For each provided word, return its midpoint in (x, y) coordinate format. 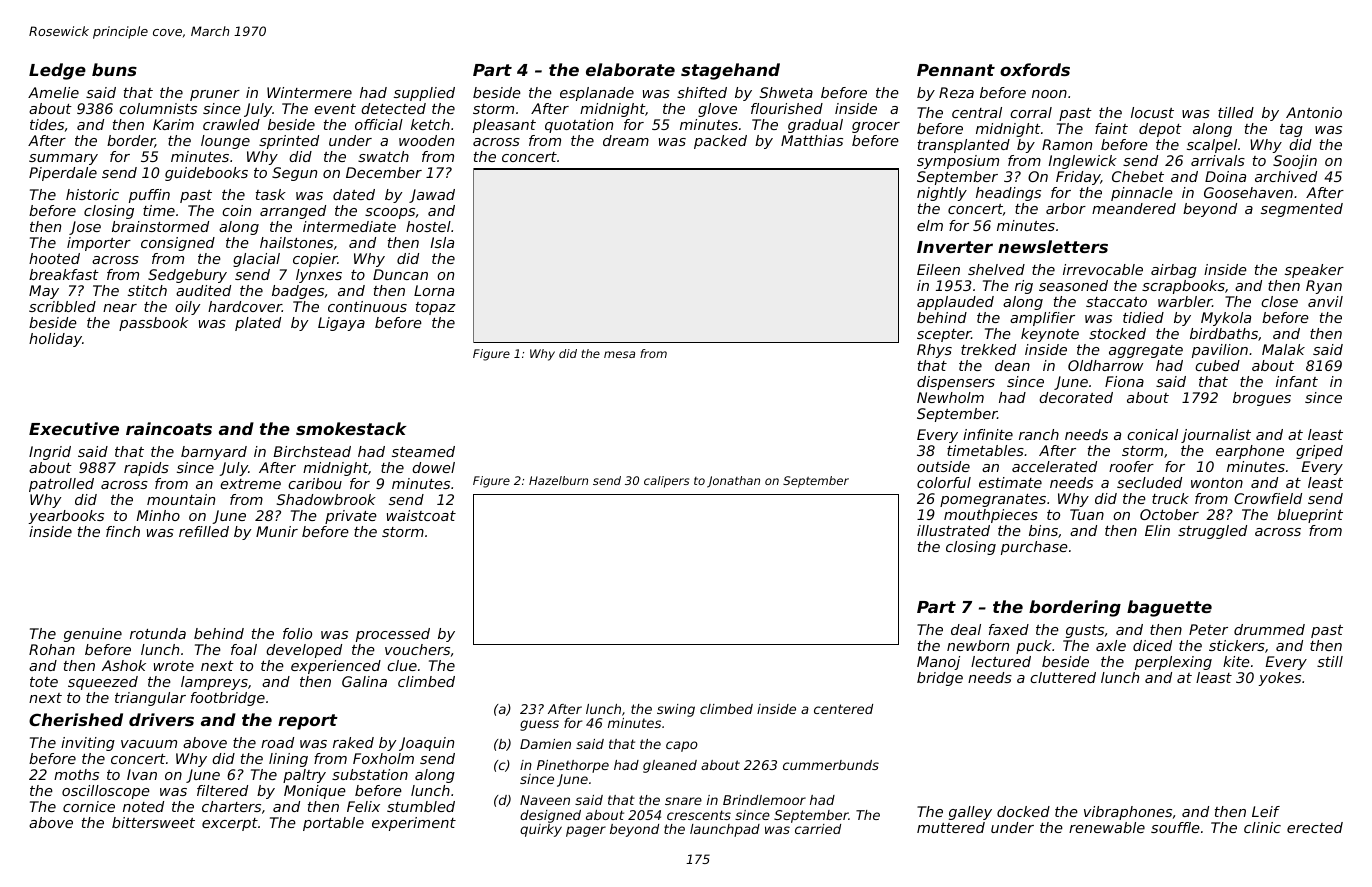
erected (1315, 827)
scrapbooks (1183, 287)
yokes (1279, 679)
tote (44, 682)
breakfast (64, 274)
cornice (89, 806)
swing (676, 710)
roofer (1131, 466)
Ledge (57, 71)
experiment (414, 824)
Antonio (1314, 112)
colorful (944, 482)
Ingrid (50, 453)
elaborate (630, 69)
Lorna (434, 290)
